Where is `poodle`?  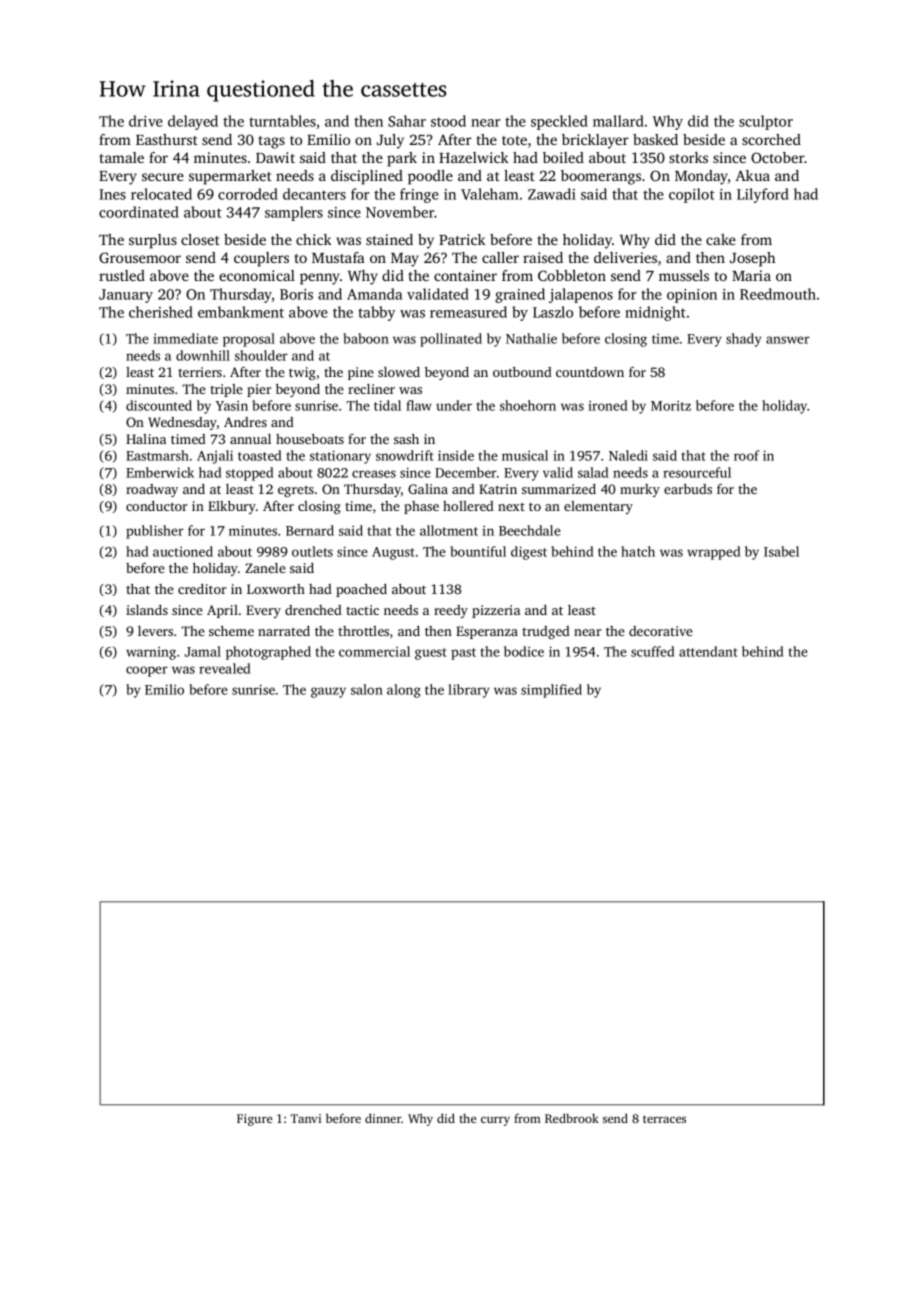 poodle is located at coordinates (430, 177).
